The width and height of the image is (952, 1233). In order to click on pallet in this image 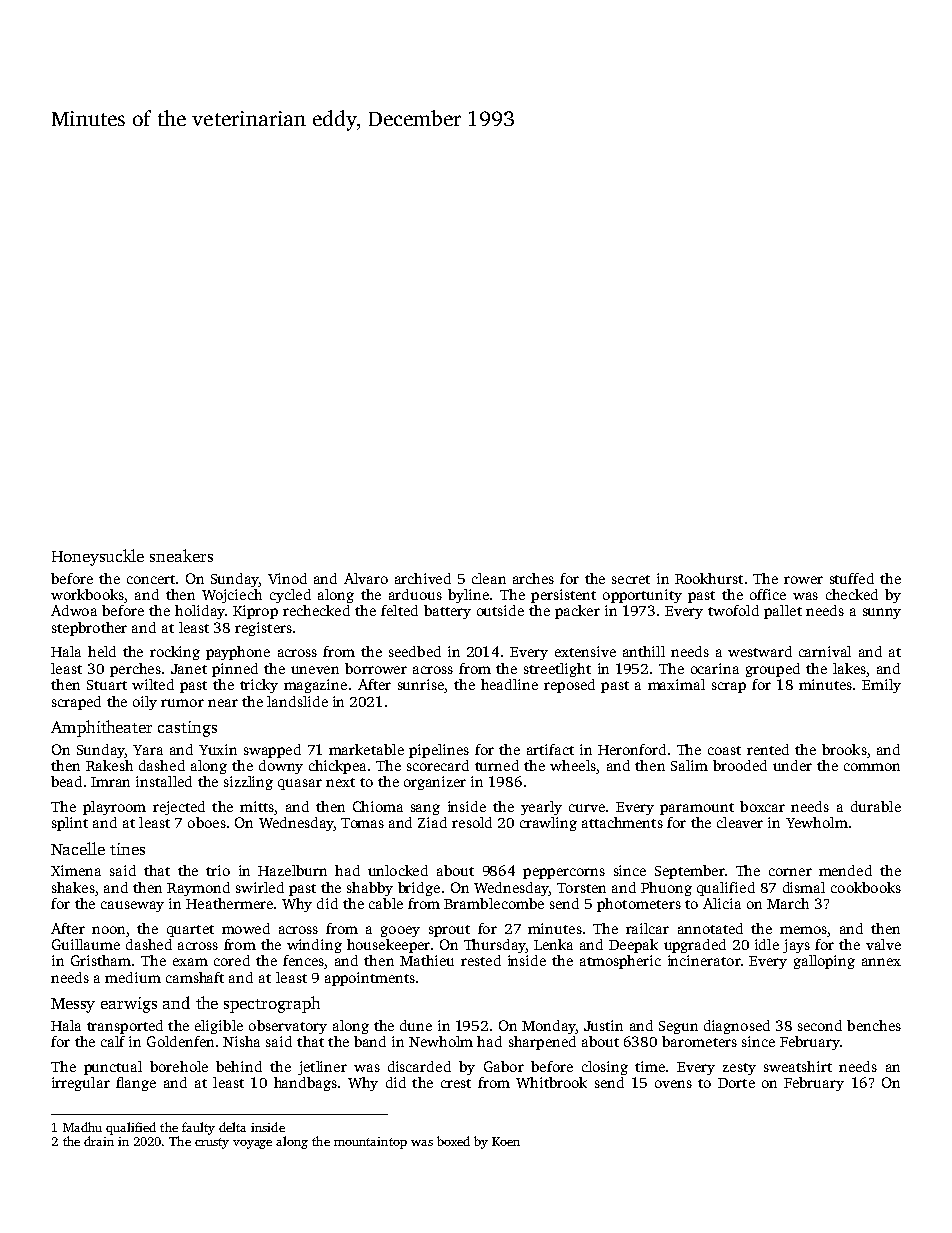, I will do `click(783, 612)`.
